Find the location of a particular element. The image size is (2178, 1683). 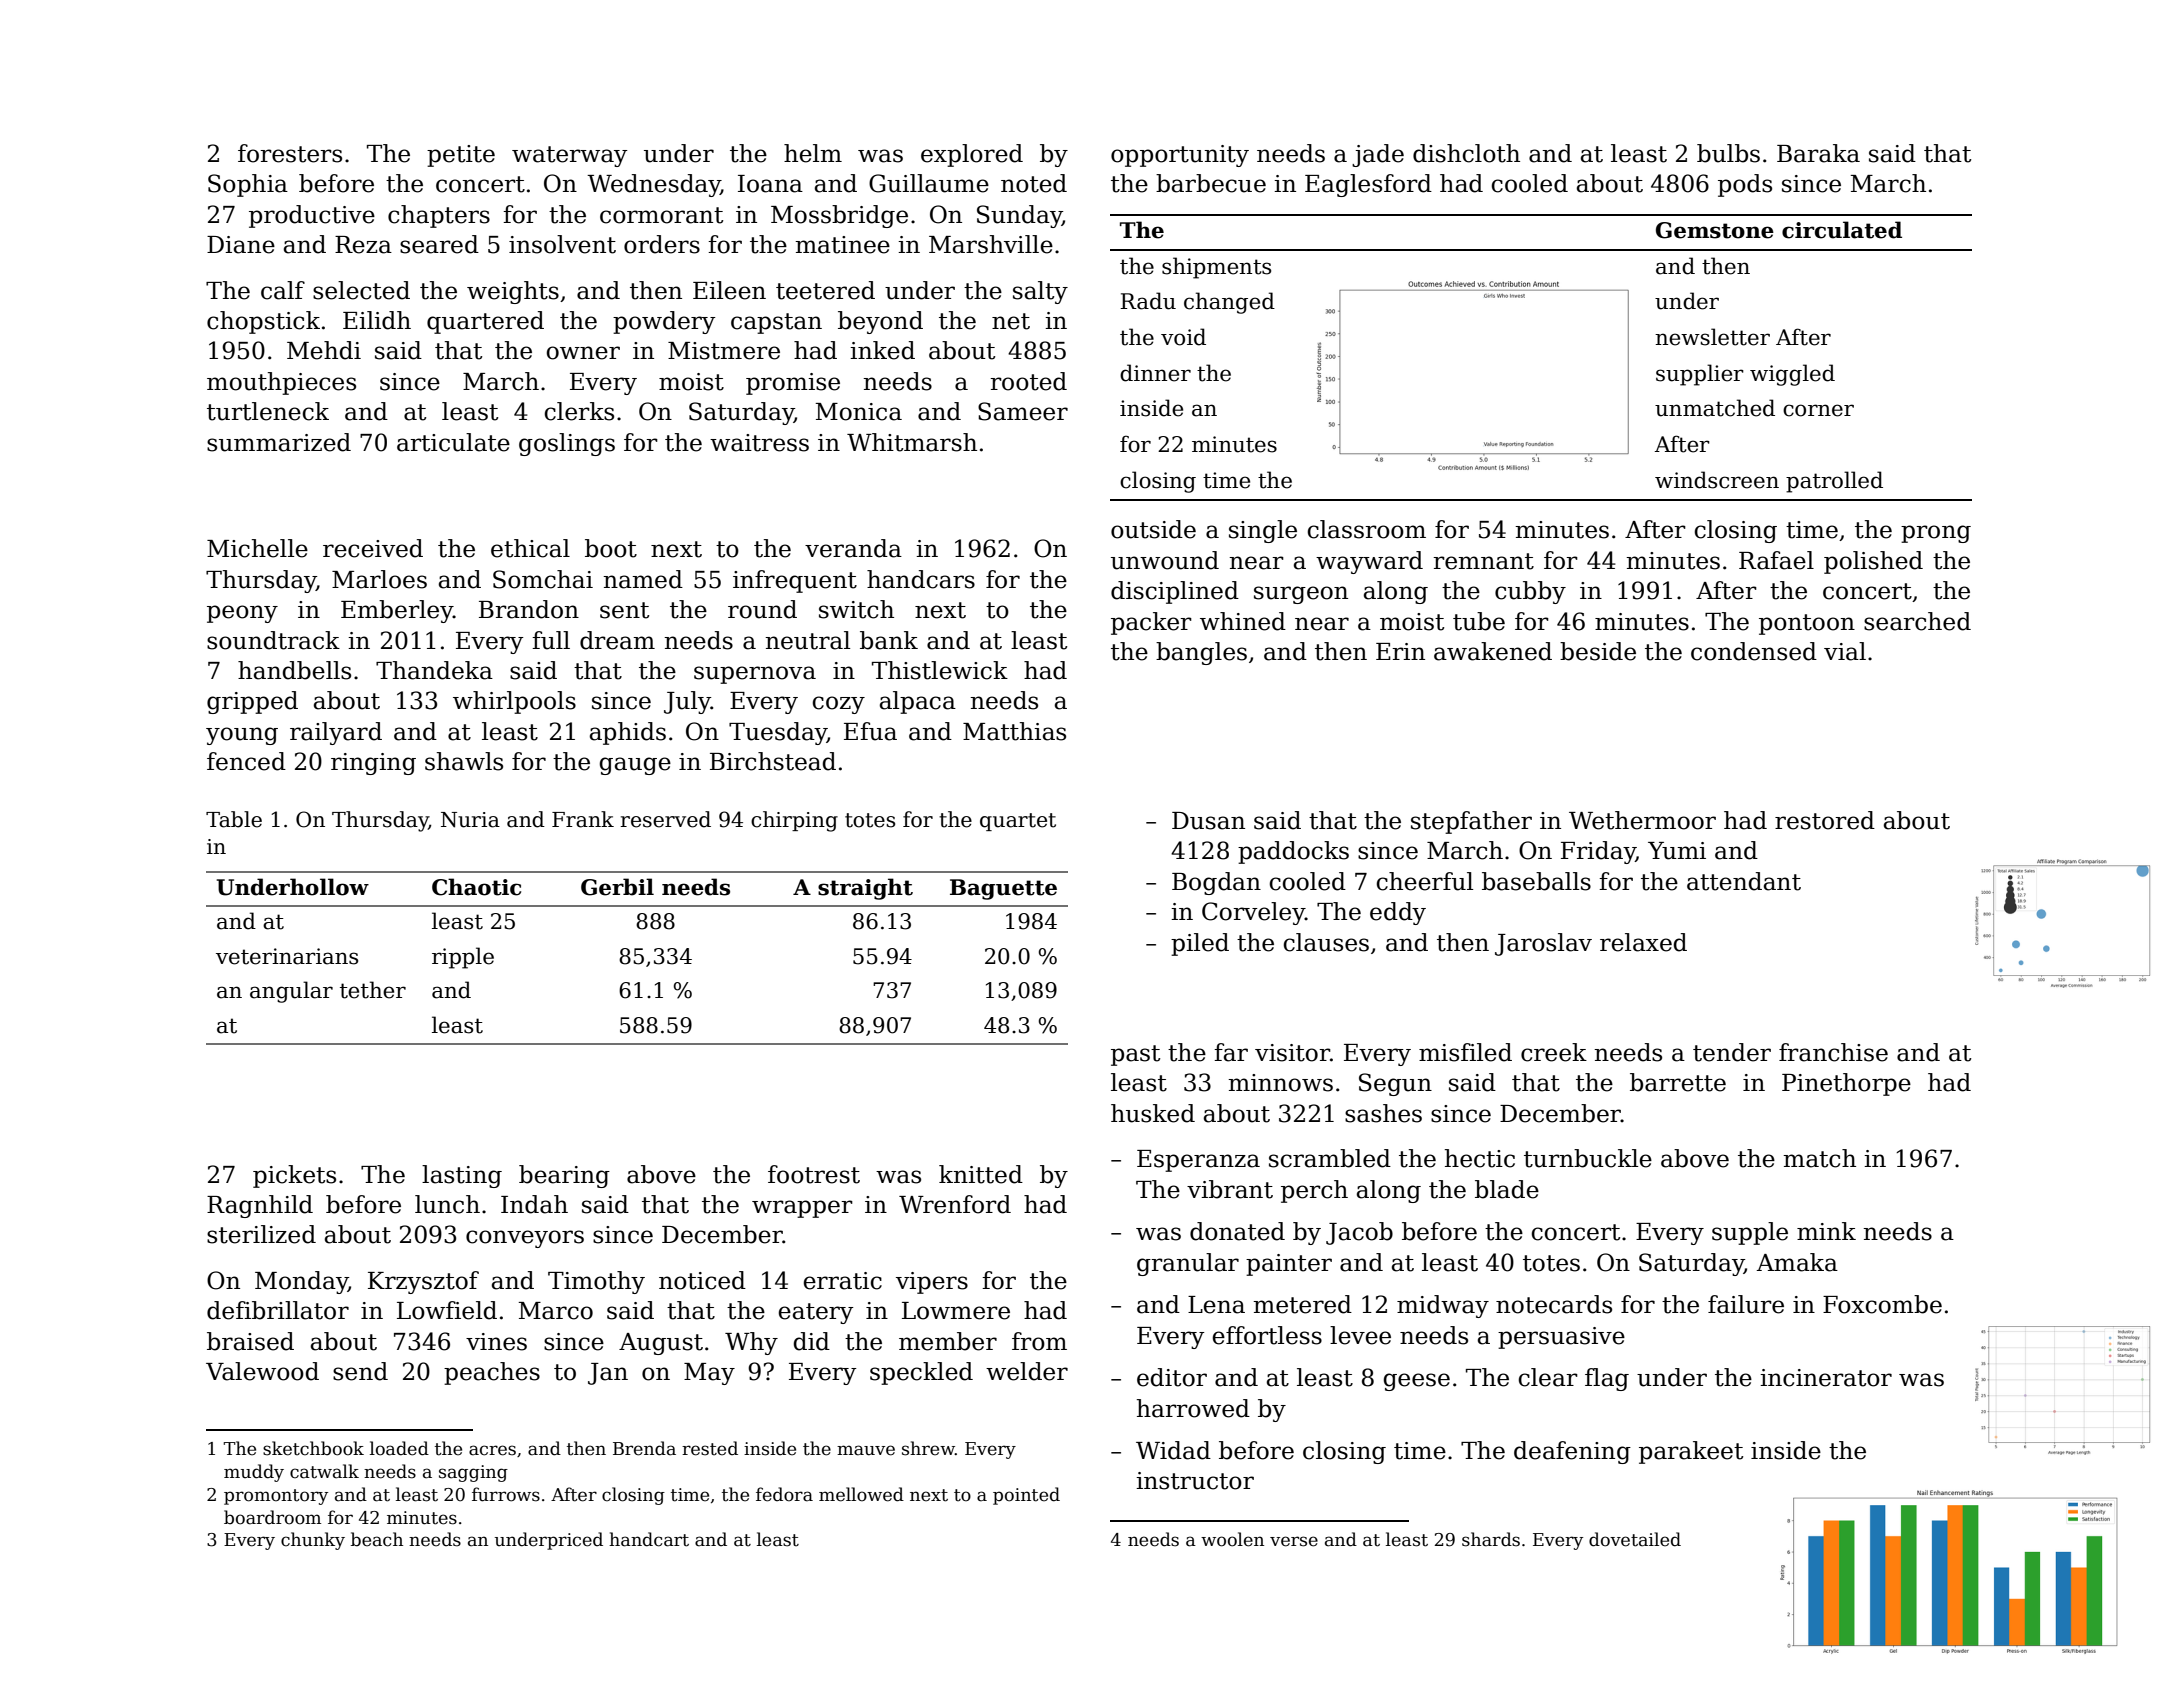

Eileen is located at coordinates (729, 290).
